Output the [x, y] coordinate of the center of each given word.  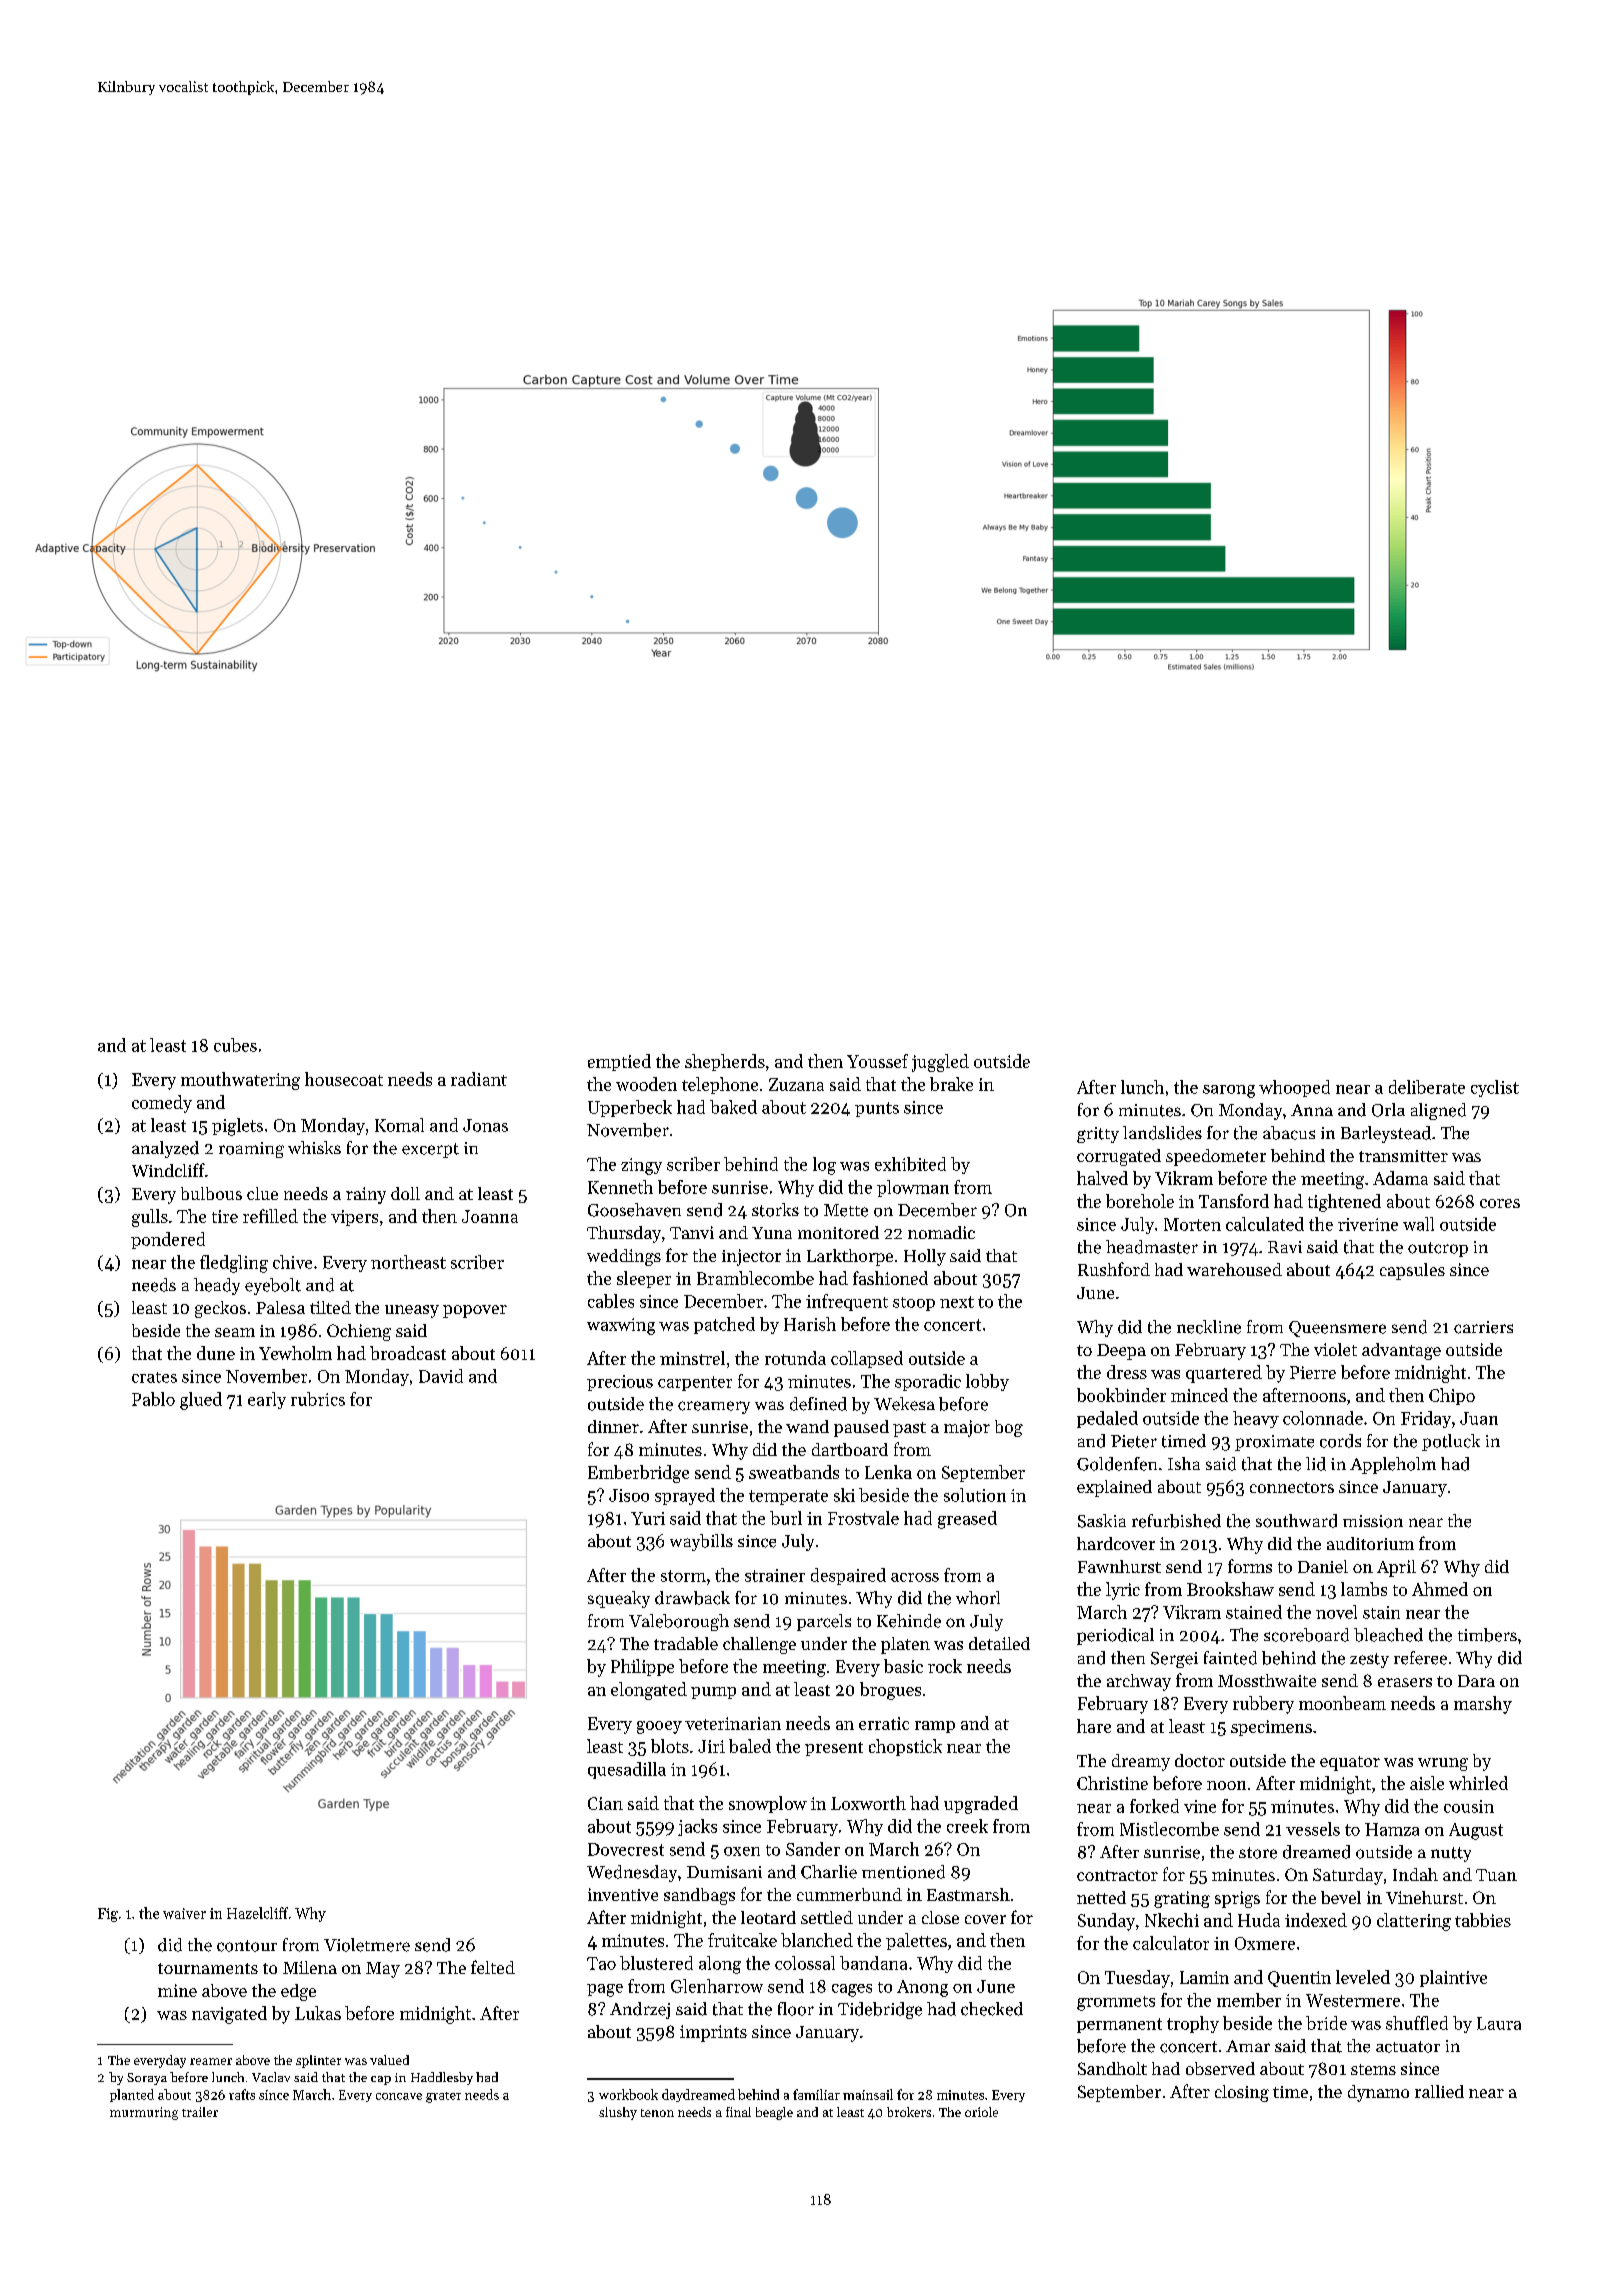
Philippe [642, 1667]
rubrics [318, 1399]
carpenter [695, 1383]
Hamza [1392, 1829]
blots [670, 1746]
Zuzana [796, 1084]
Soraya [147, 2079]
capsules [1412, 1271]
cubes [235, 1045]
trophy [1193, 2024]
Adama [1400, 1178]
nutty [1451, 1854]
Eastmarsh [968, 1894]
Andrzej [640, 2010]
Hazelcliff [257, 1913]
